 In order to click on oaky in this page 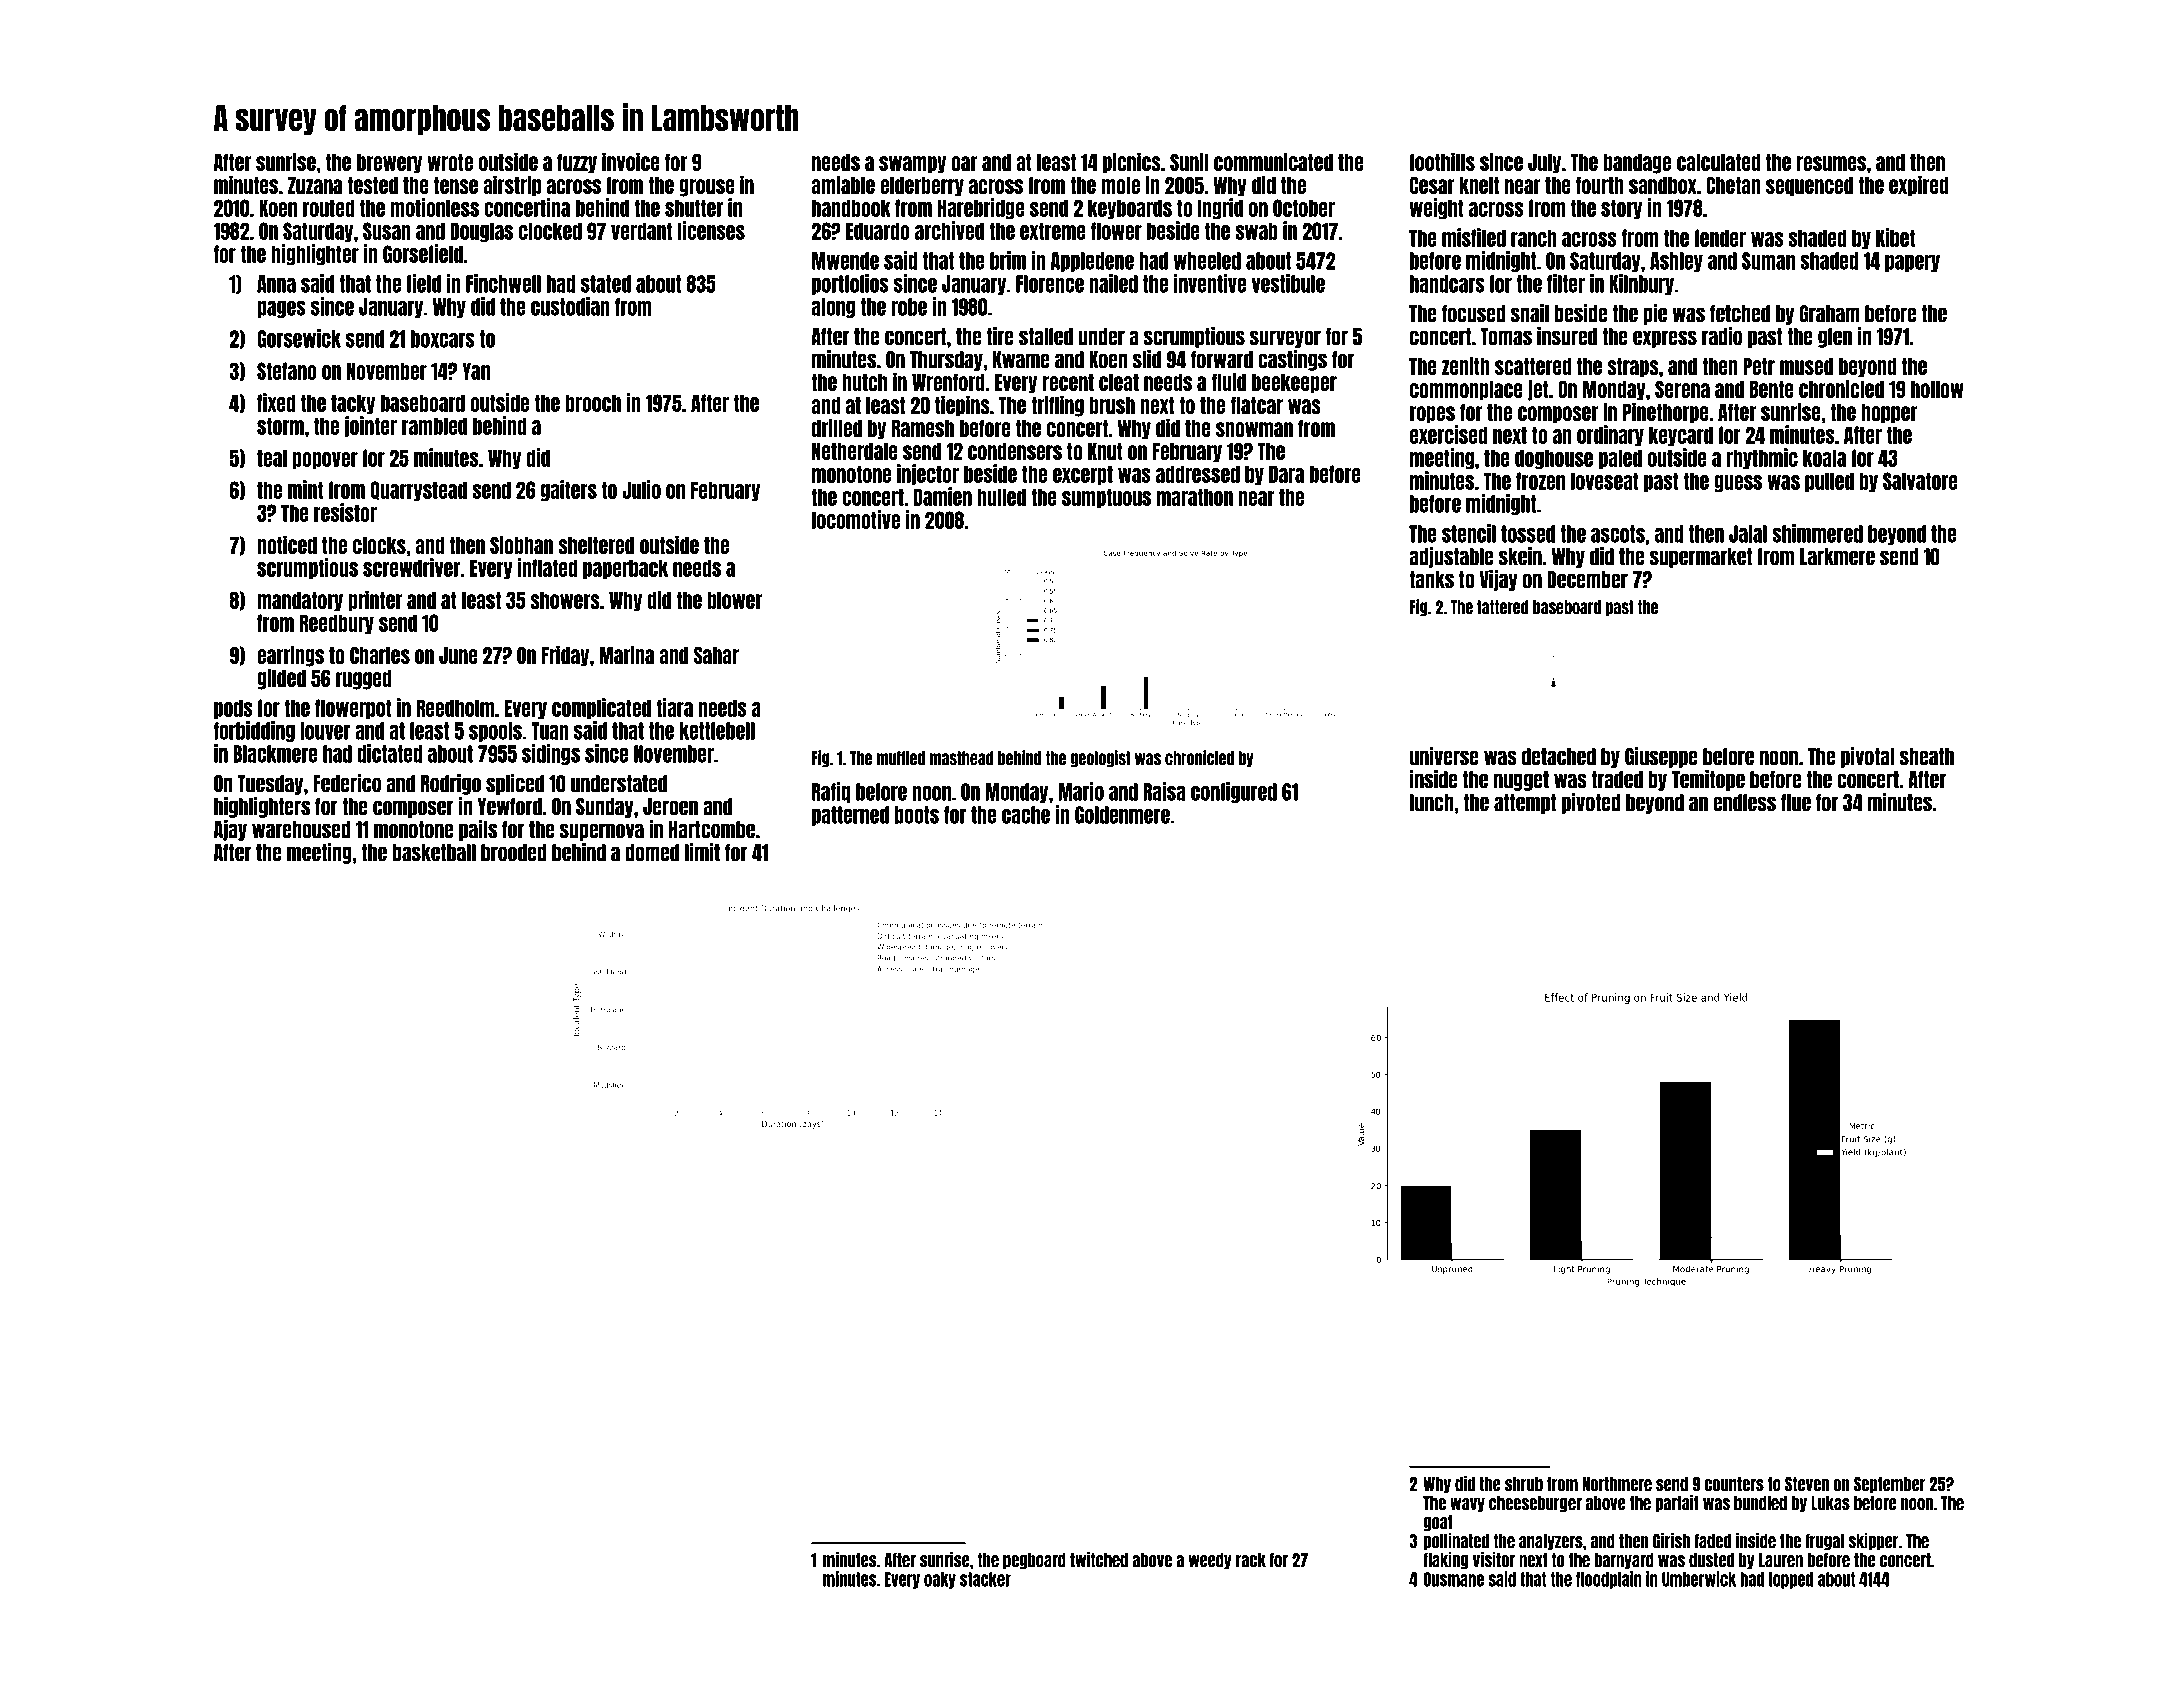, I will do `click(940, 1580)`.
